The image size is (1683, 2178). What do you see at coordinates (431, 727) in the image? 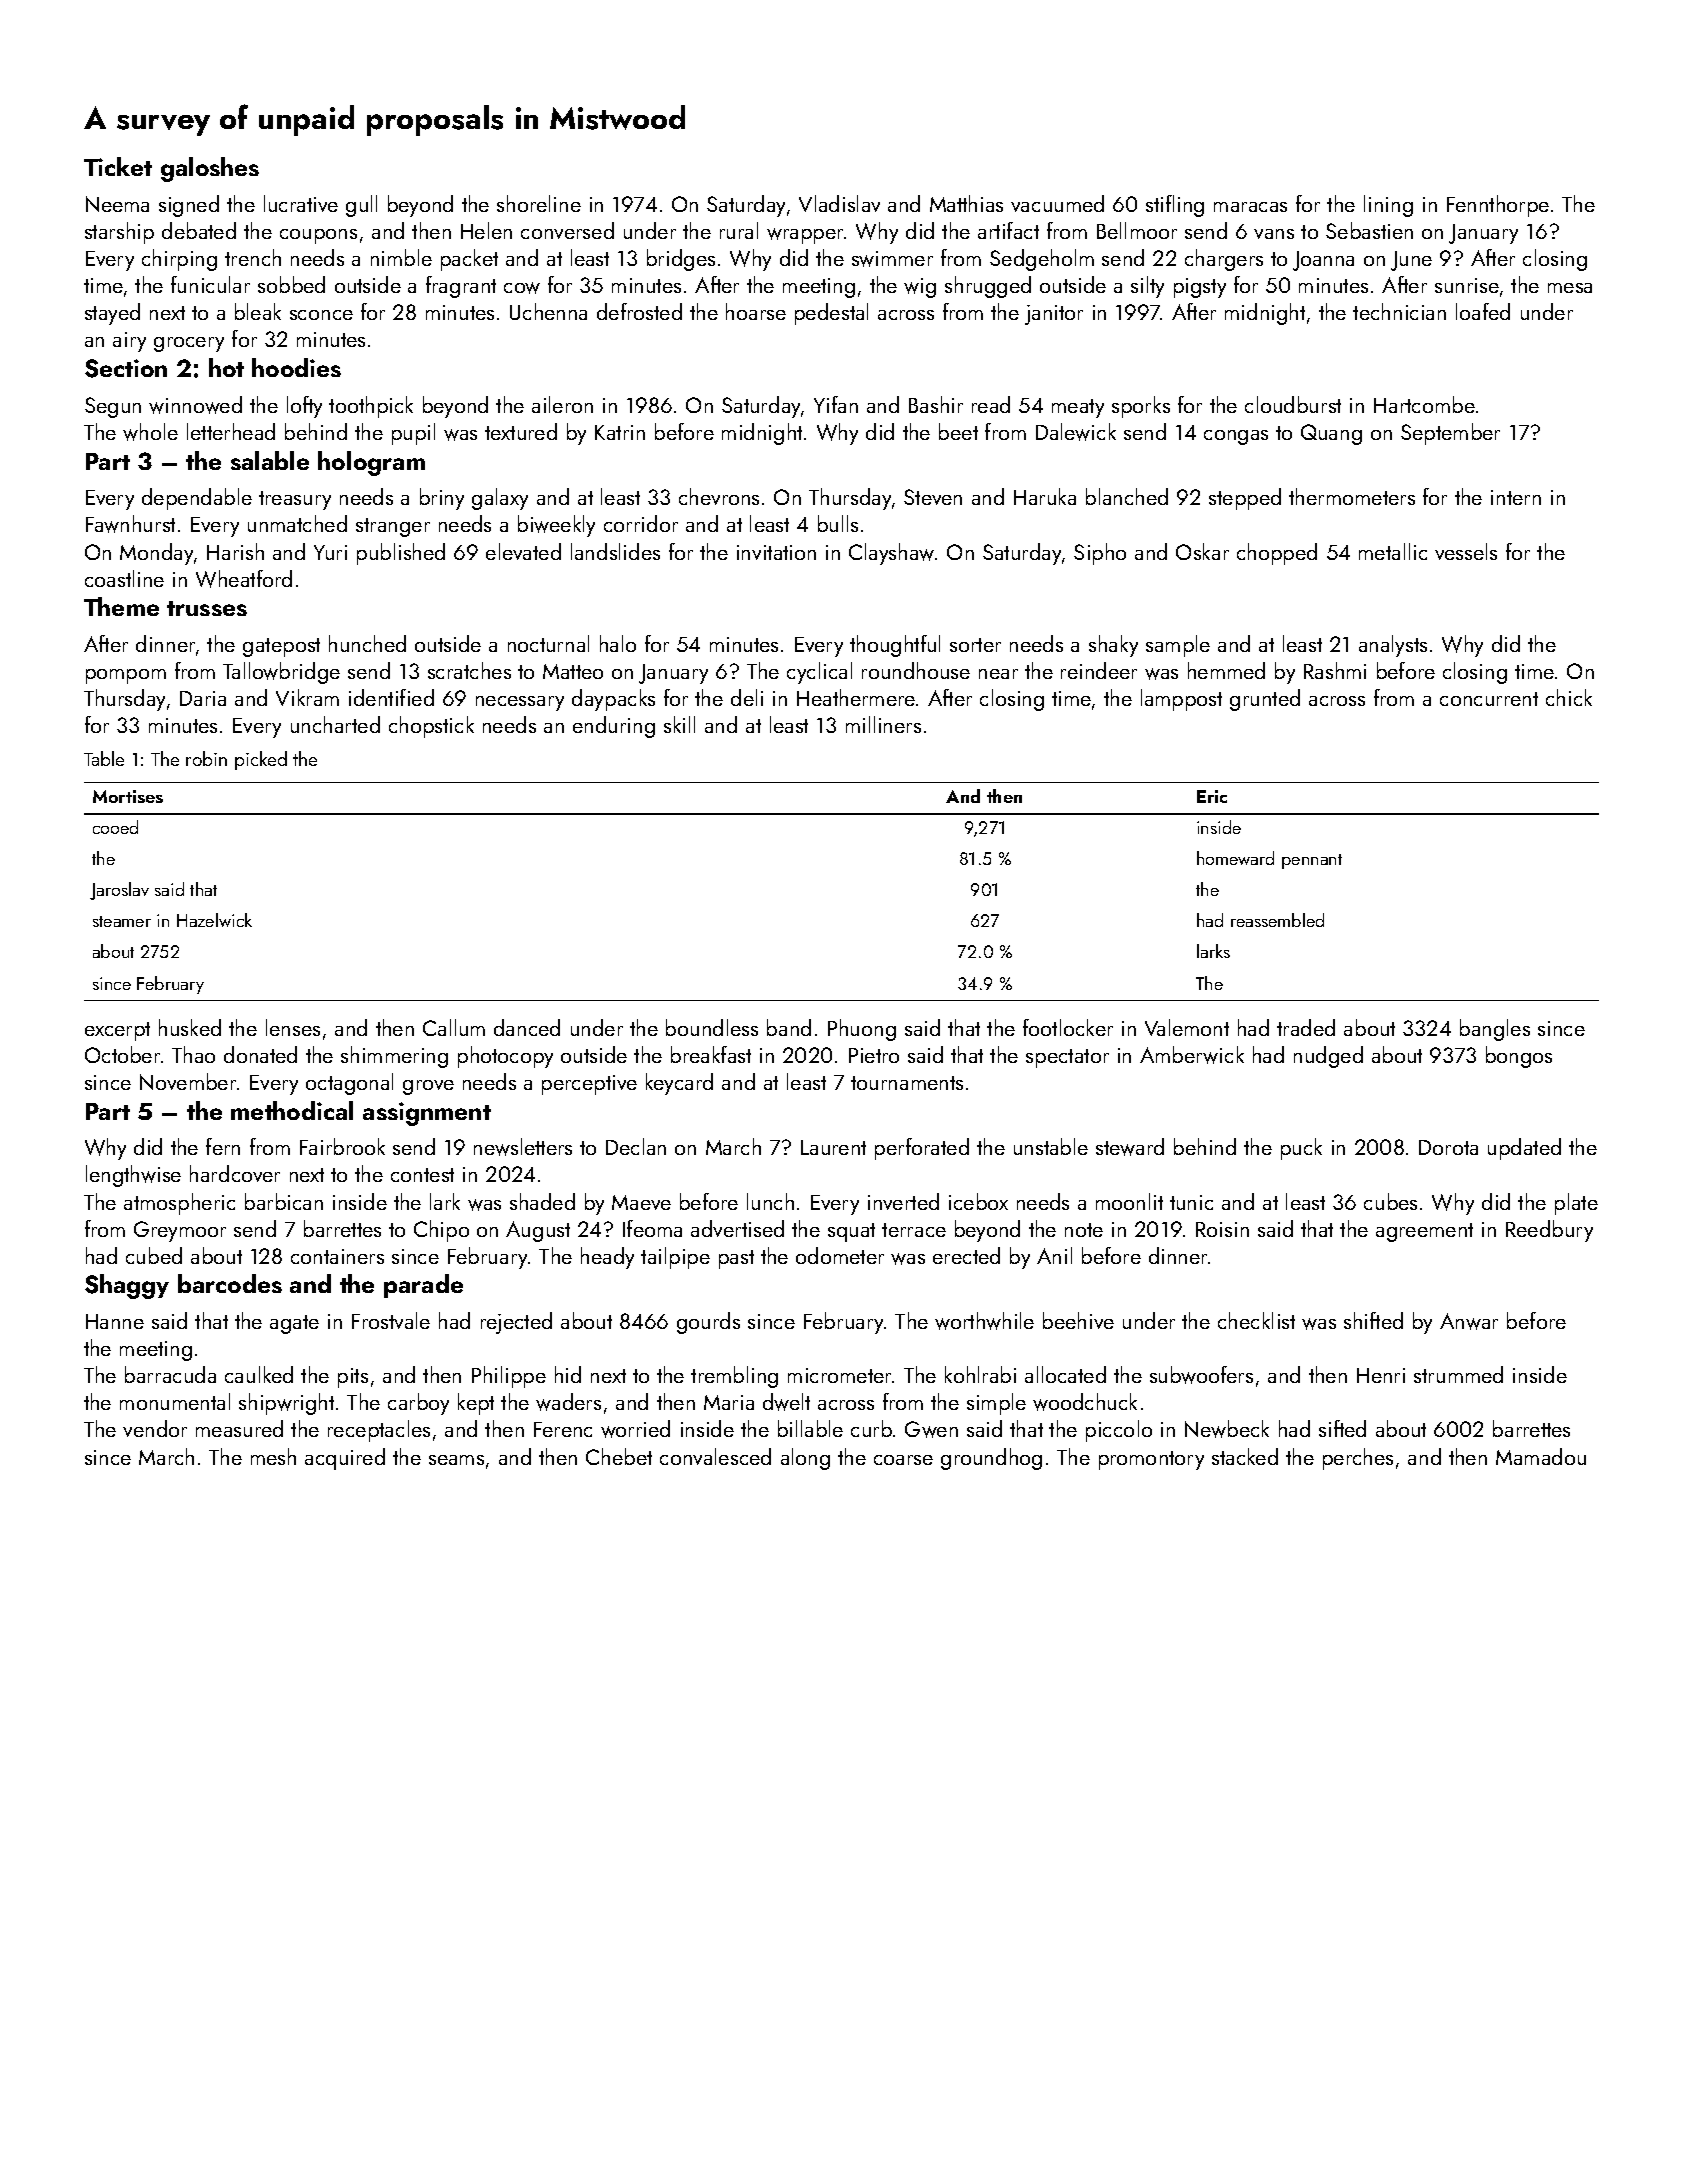
I see `chopstick` at bounding box center [431, 727].
